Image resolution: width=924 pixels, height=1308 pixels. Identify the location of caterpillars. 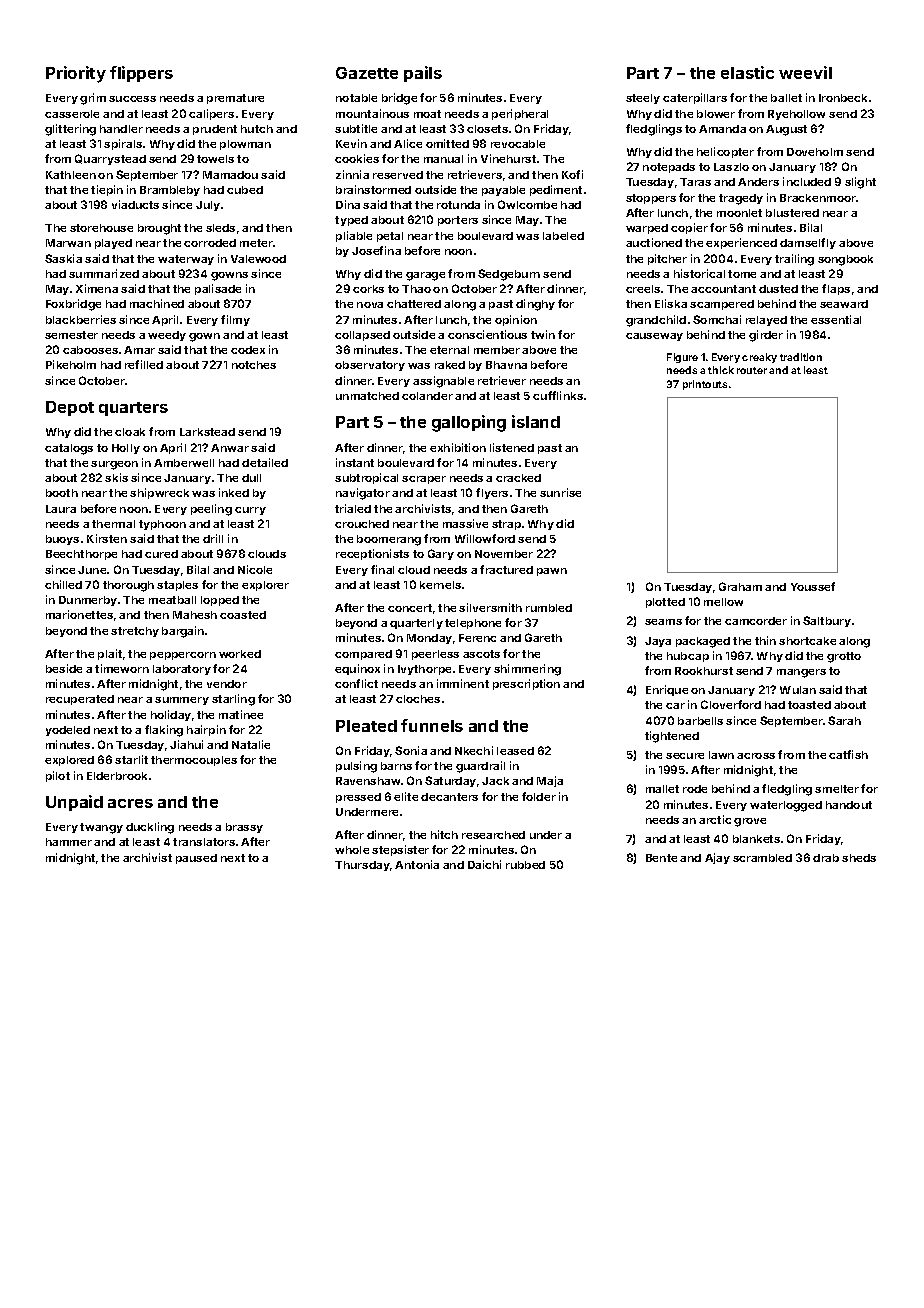
(695, 98).
